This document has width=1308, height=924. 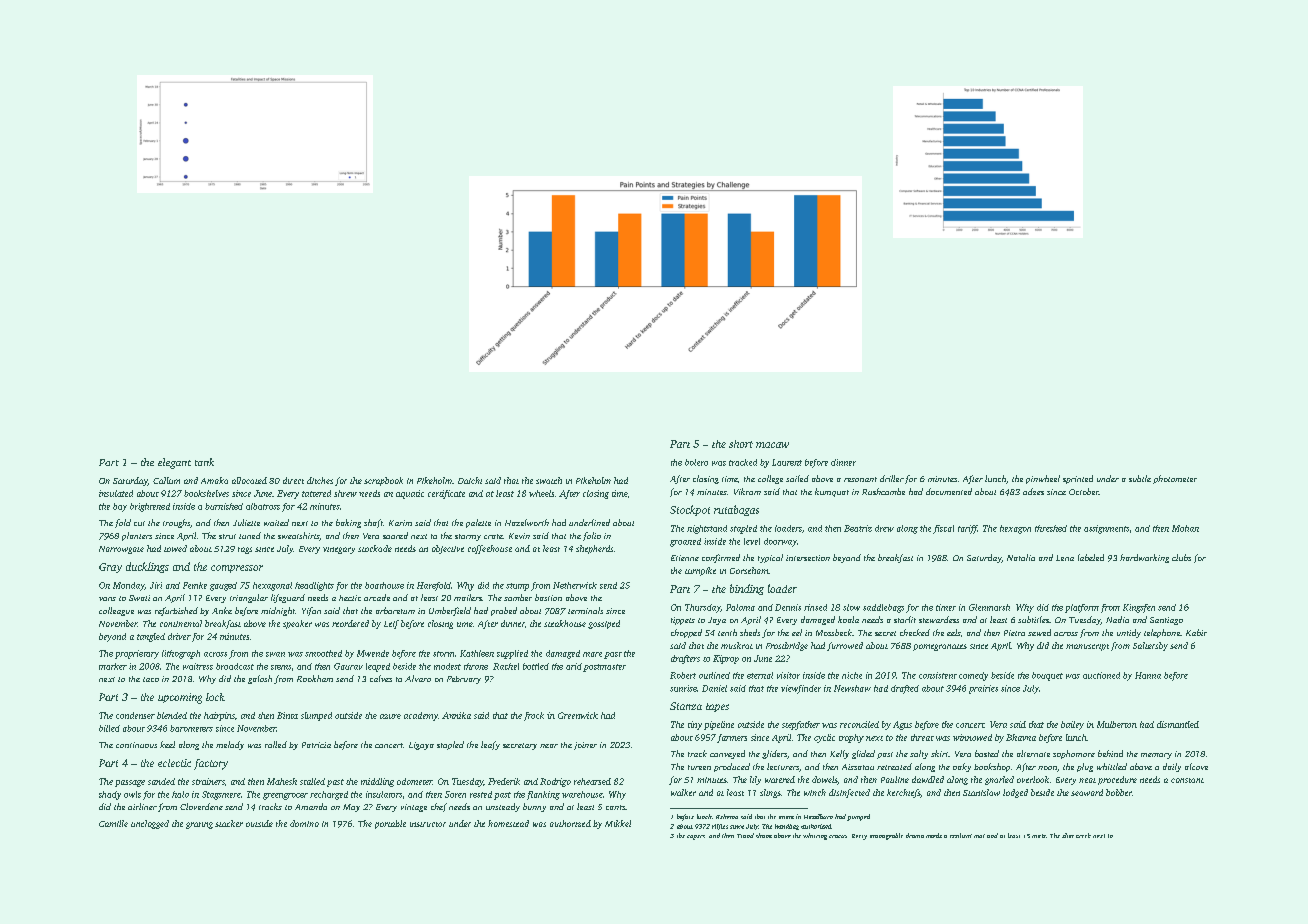 What do you see at coordinates (720, 827) in the document?
I see `riffles` at bounding box center [720, 827].
